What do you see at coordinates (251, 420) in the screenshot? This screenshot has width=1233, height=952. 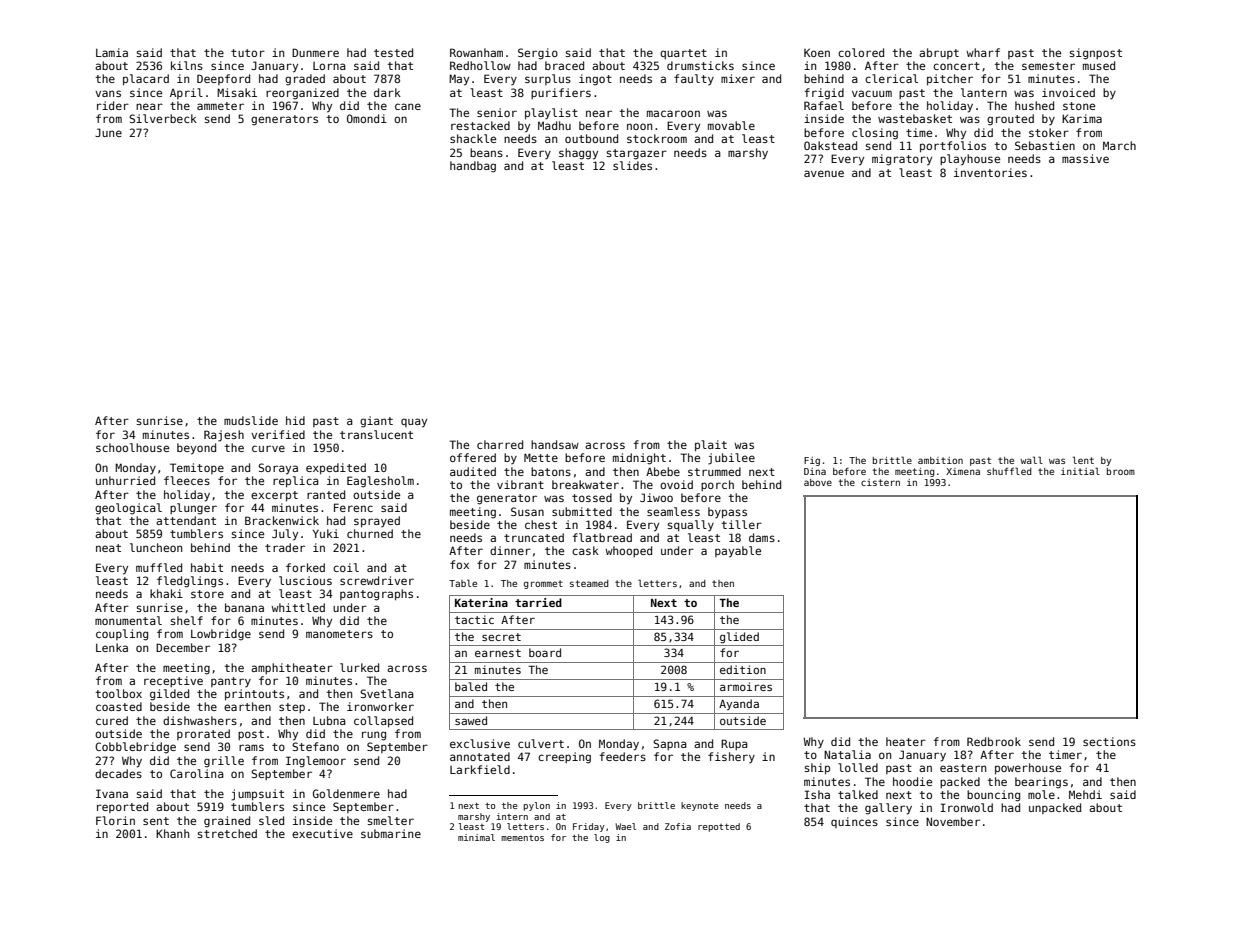 I see `mudslide` at bounding box center [251, 420].
